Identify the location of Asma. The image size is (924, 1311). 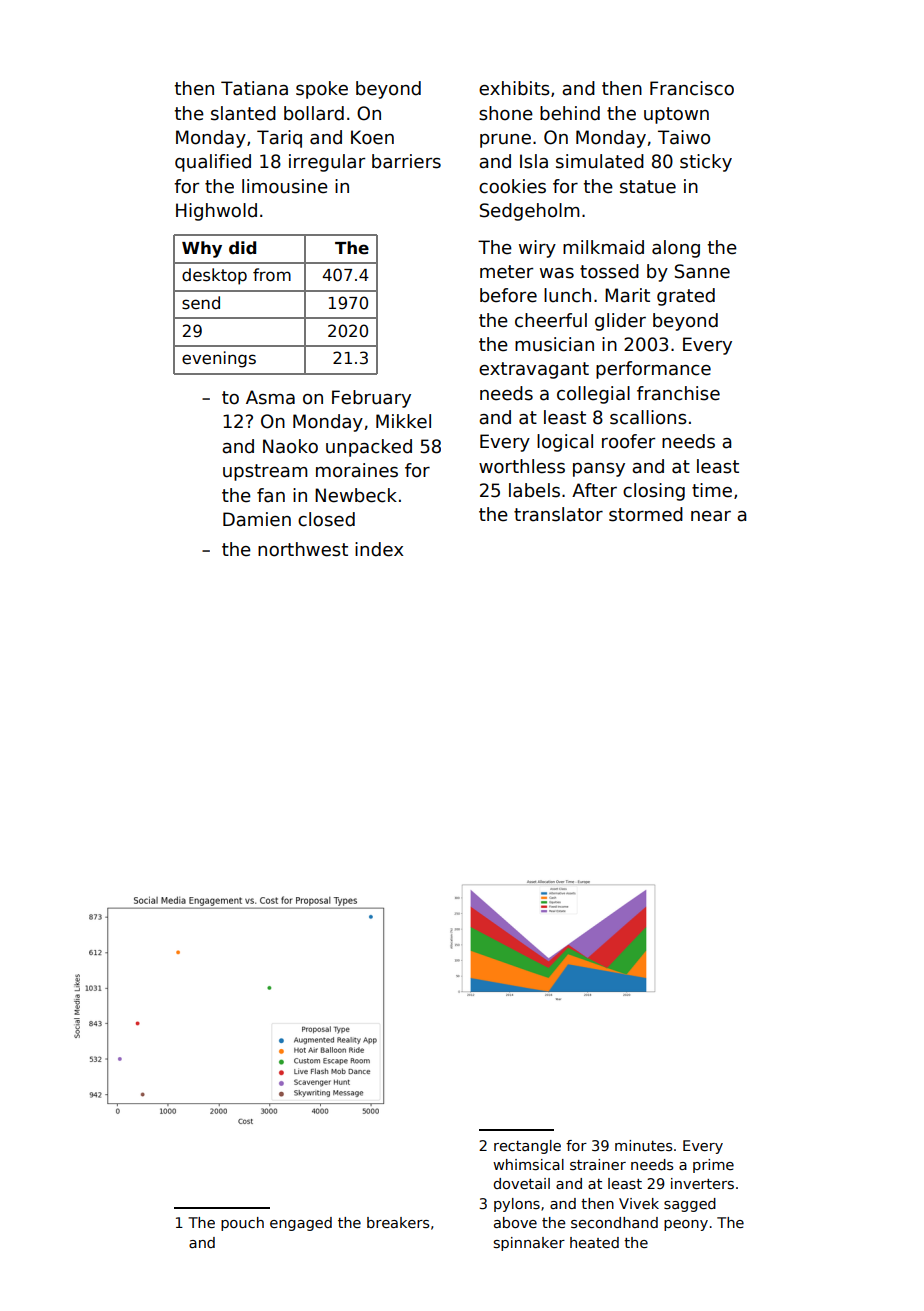
(270, 397).
